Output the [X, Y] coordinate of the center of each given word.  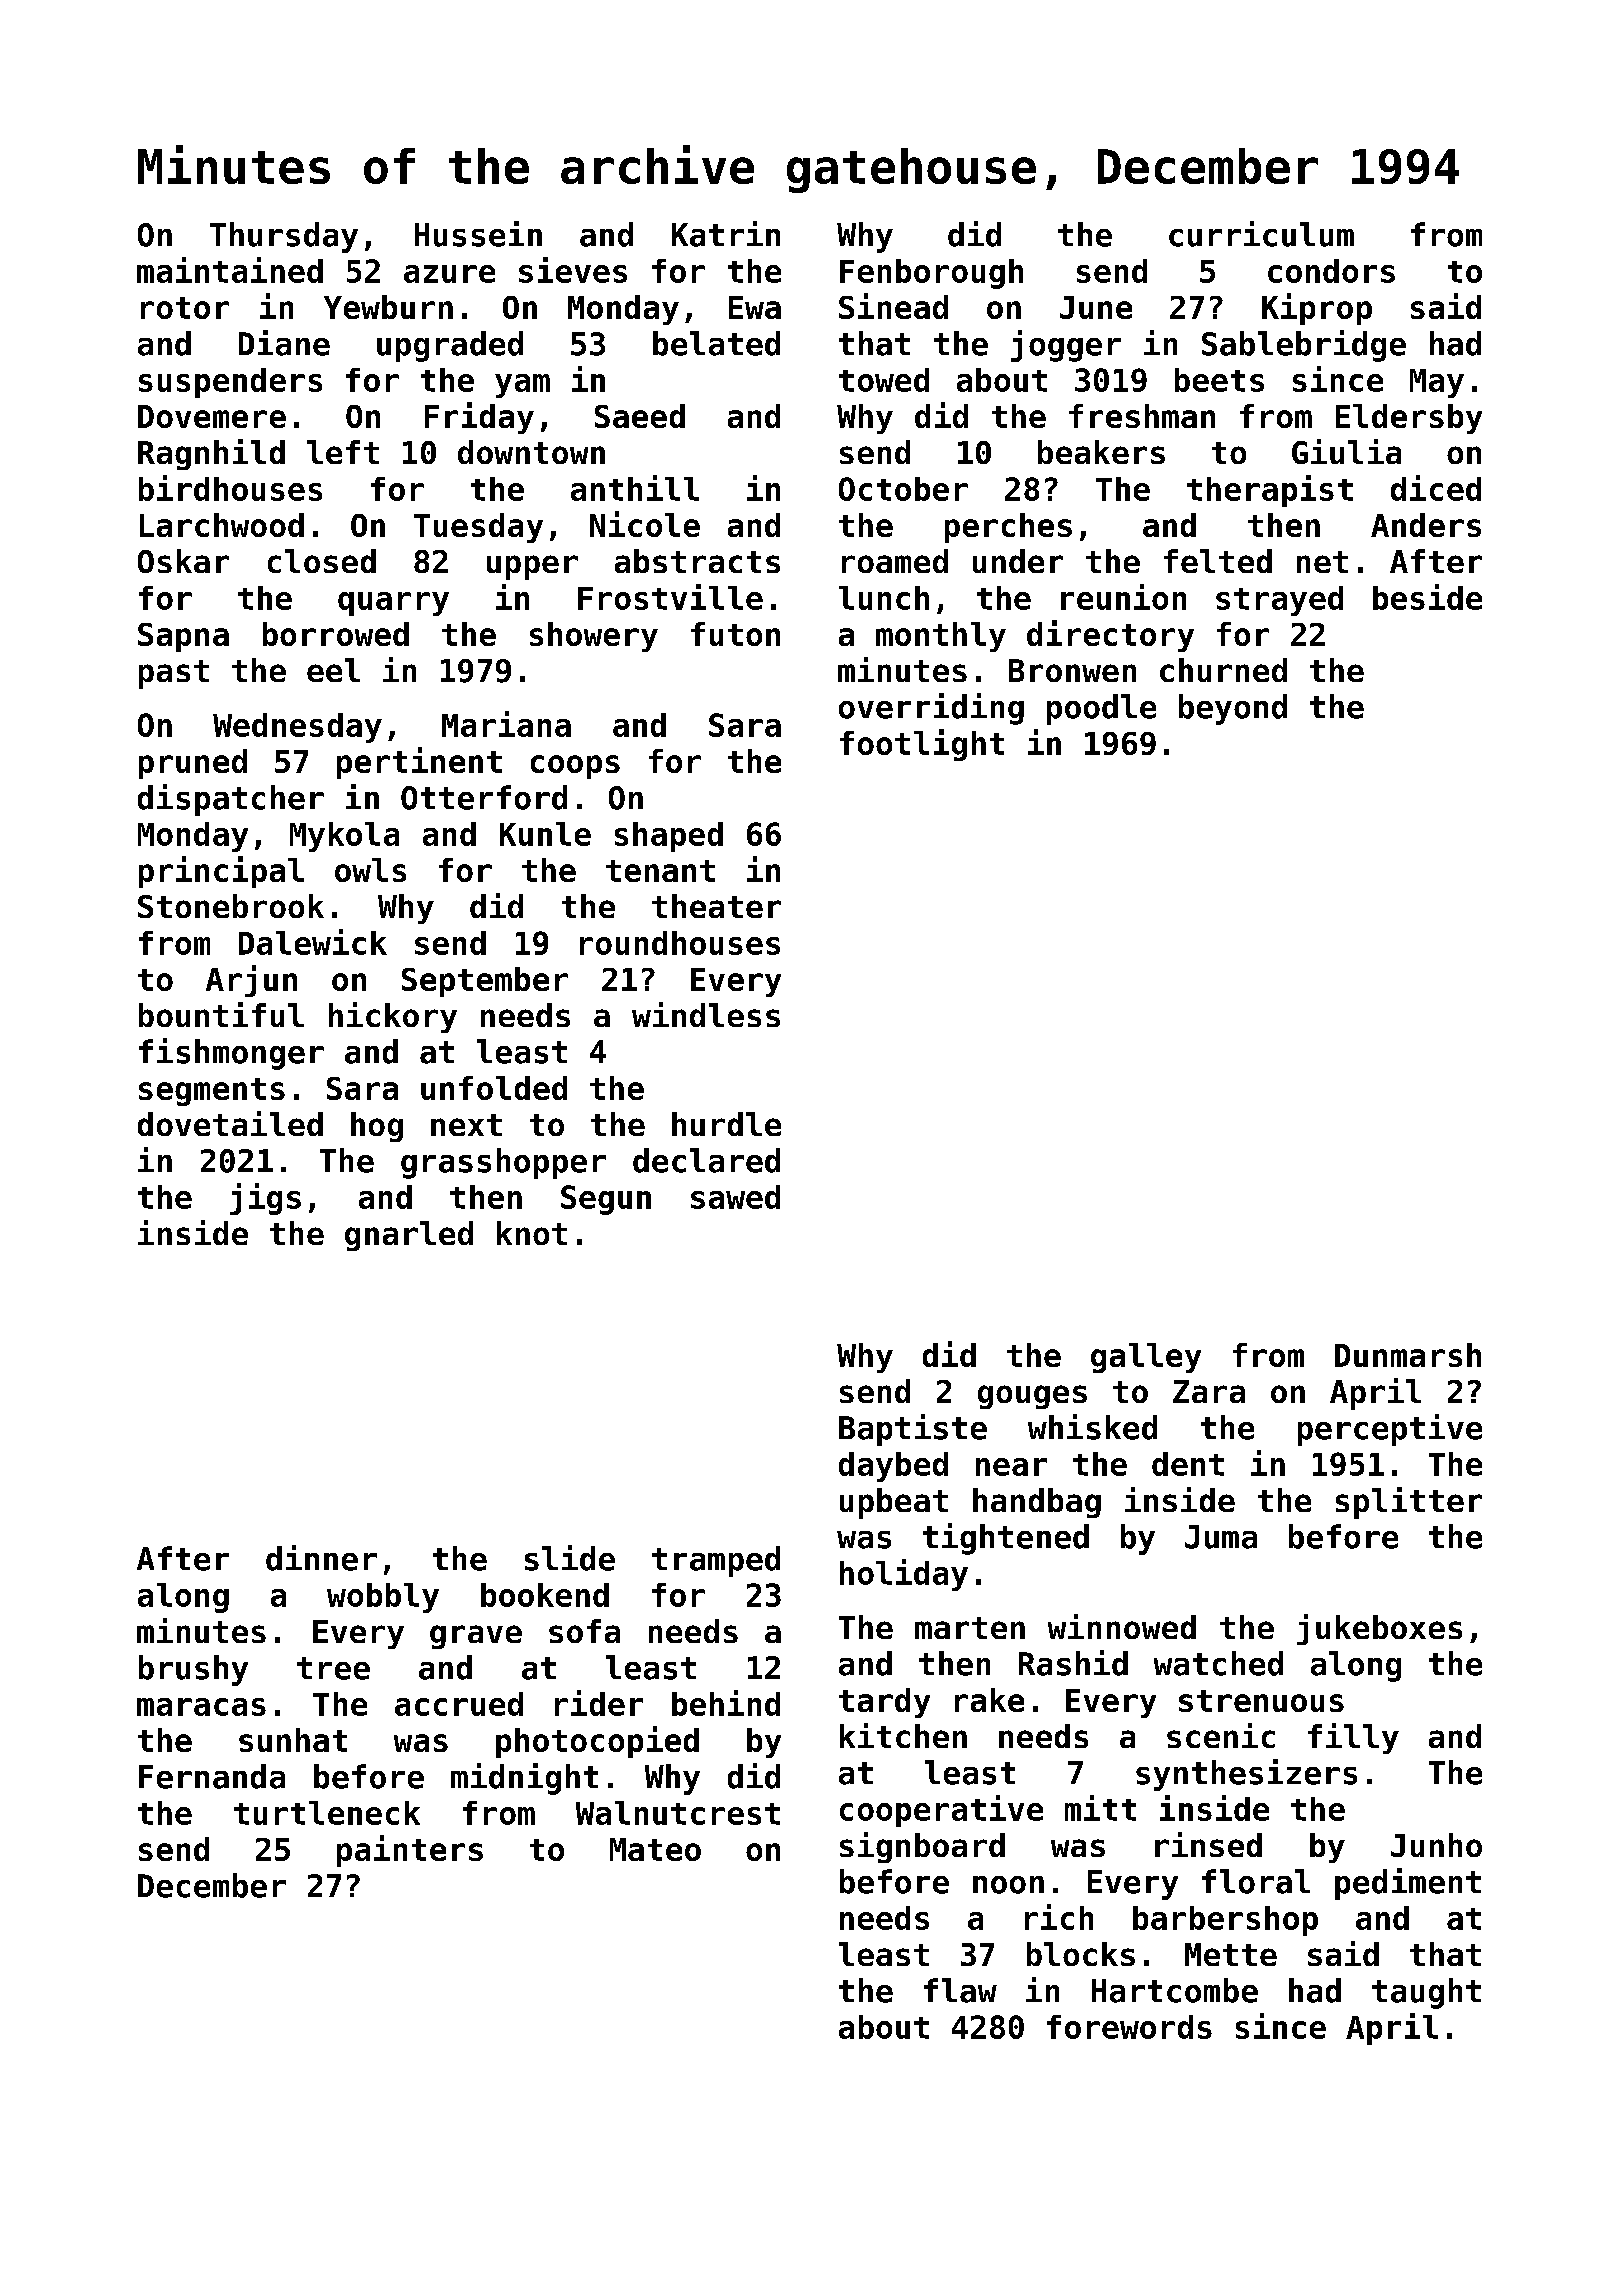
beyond [1233, 709]
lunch [884, 598]
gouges [1032, 1397]
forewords [1129, 2027]
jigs [265, 1199]
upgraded [450, 346]
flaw [960, 1990]
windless [706, 1014]
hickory [393, 1017]
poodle [1101, 709]
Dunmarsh [1408, 1355]
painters [410, 1851]
